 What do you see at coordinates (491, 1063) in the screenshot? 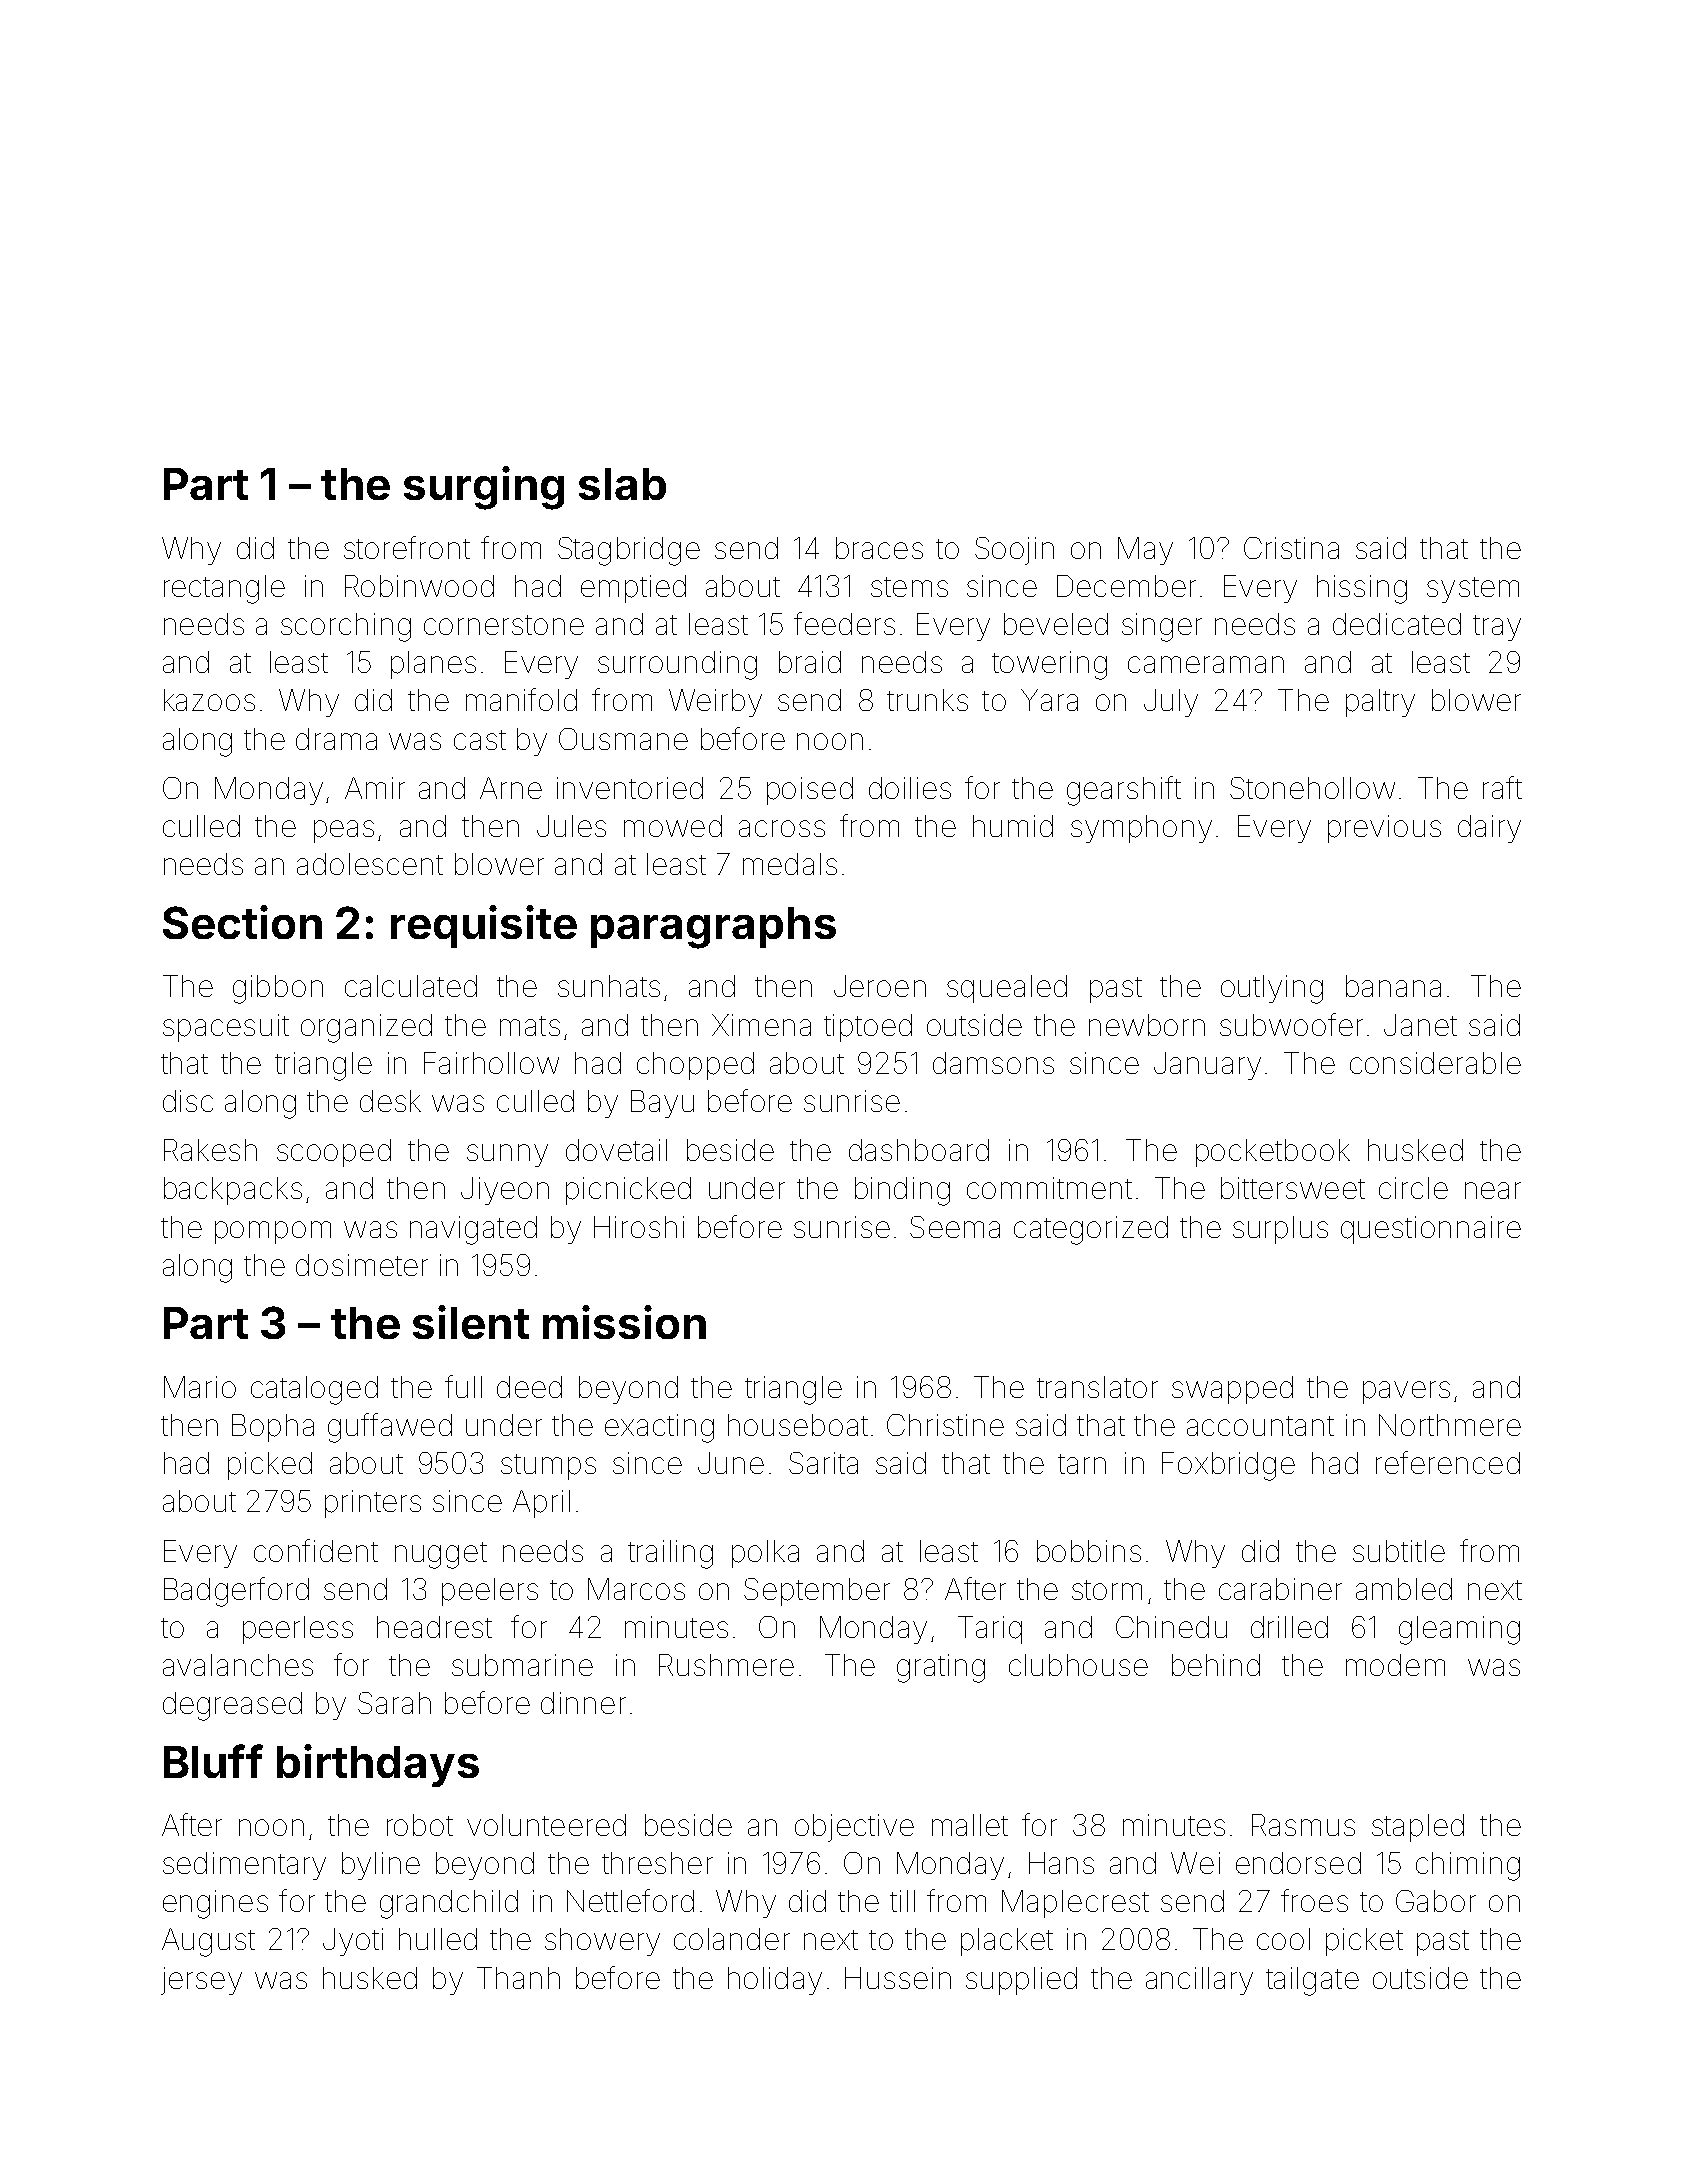
I see `Fairhollow` at bounding box center [491, 1063].
